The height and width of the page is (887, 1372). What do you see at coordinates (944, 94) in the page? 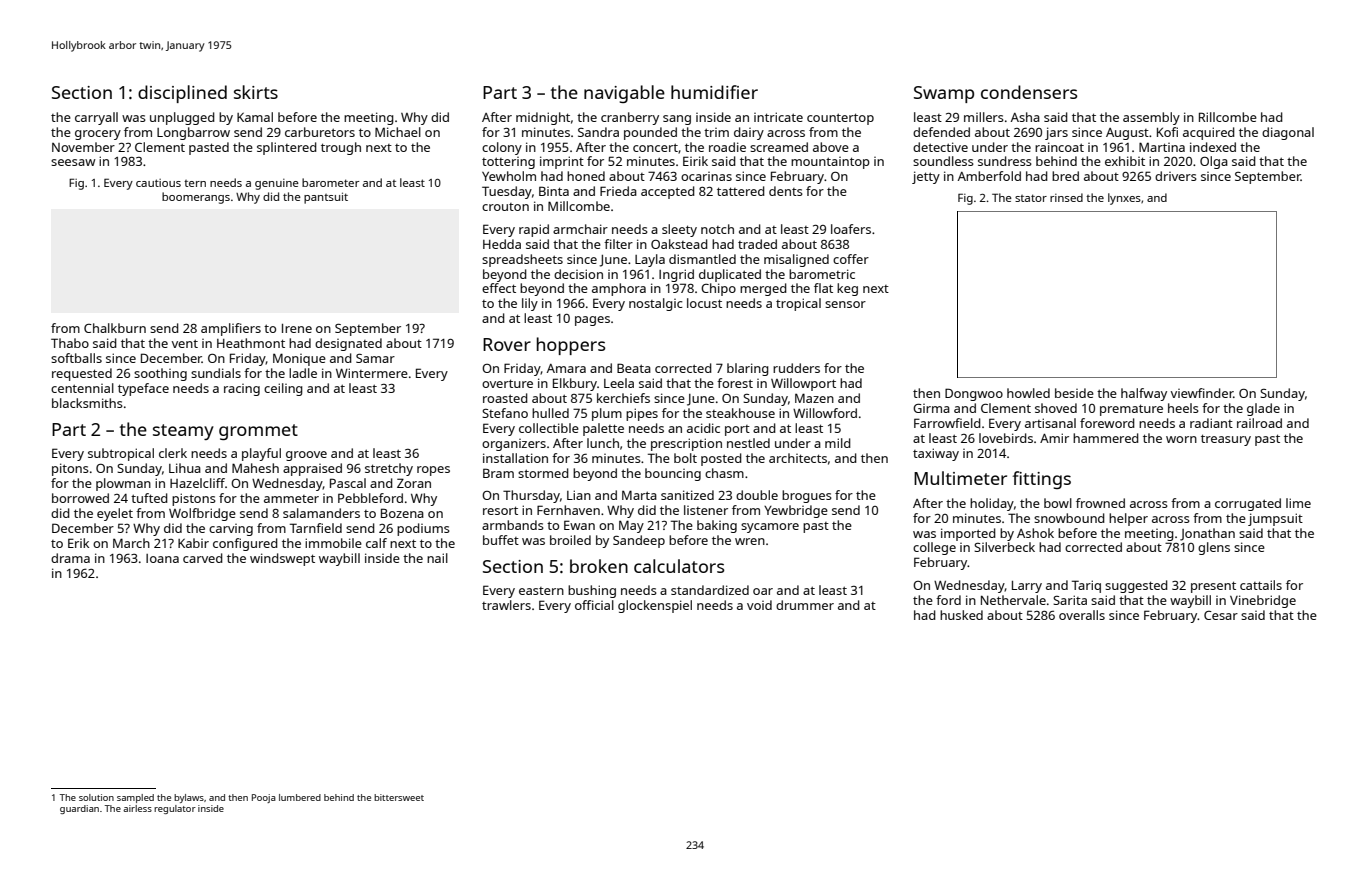
I see `Swamp` at bounding box center [944, 94].
